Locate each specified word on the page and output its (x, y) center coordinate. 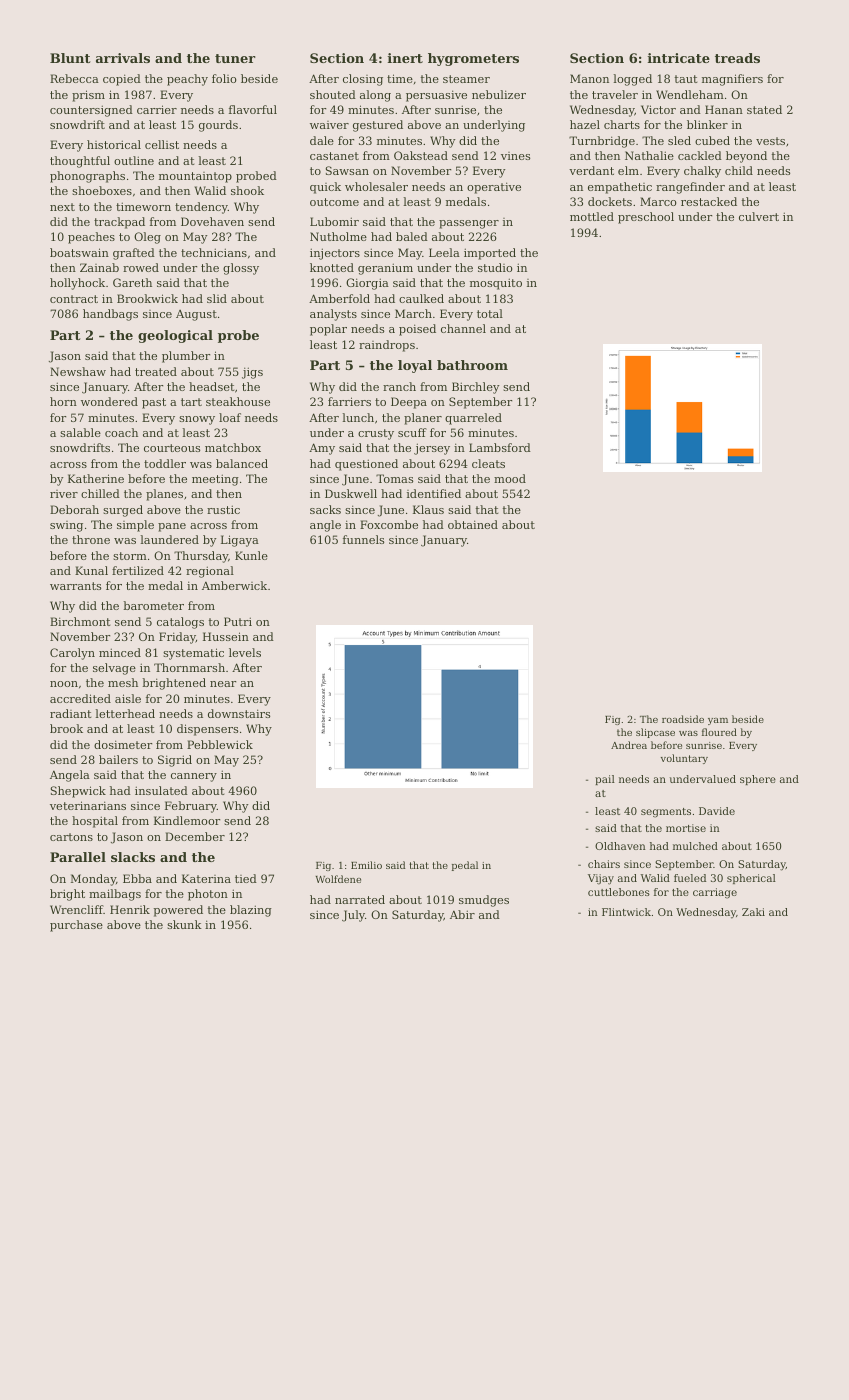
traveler (615, 94)
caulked (421, 298)
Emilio (366, 865)
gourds (218, 126)
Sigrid (175, 761)
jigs (252, 373)
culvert (759, 216)
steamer (466, 79)
